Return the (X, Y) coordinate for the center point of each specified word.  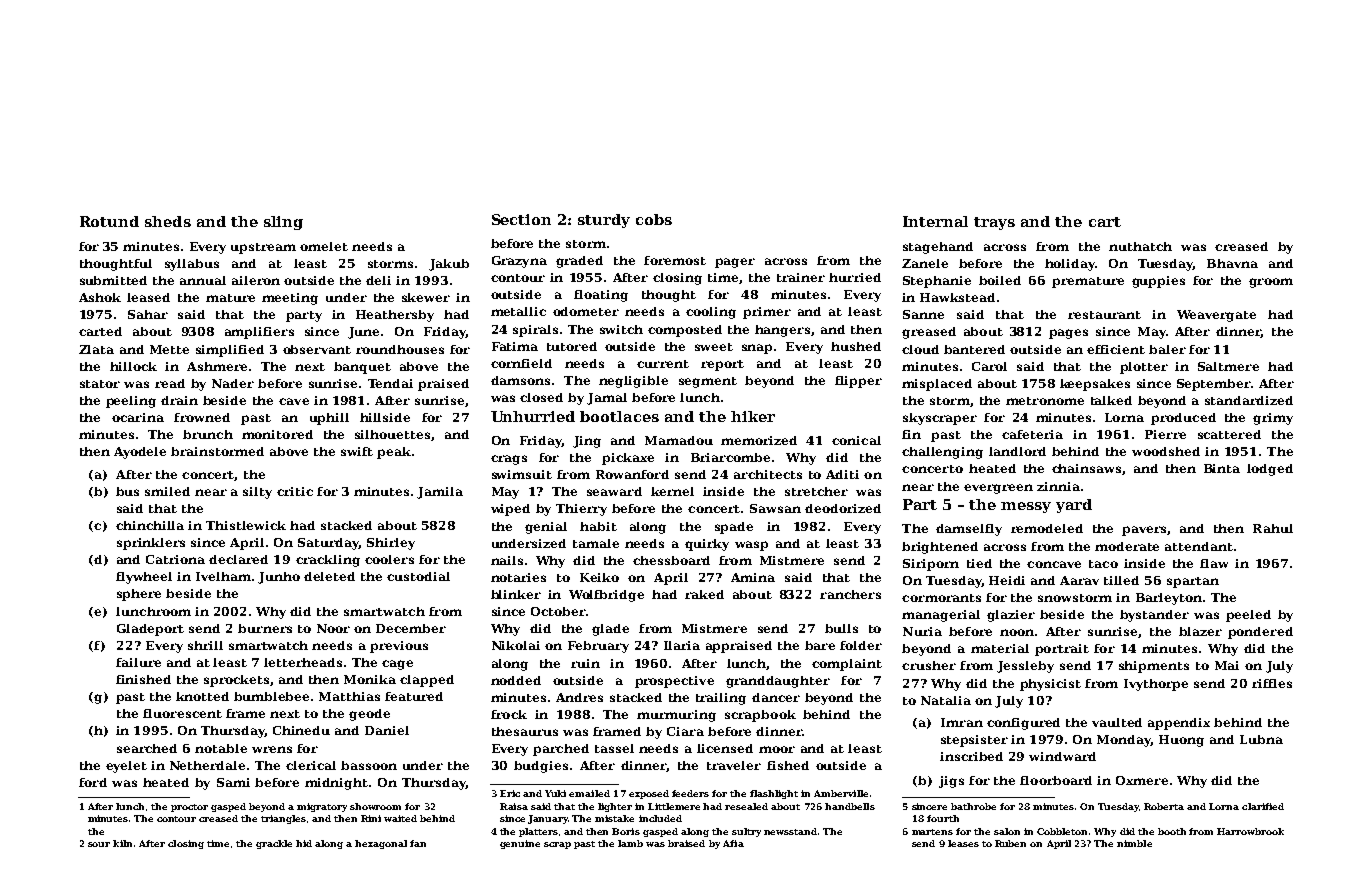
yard (1074, 506)
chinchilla (150, 525)
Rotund (109, 221)
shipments (1154, 667)
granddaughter (778, 682)
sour (99, 844)
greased (929, 333)
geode (369, 715)
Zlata (96, 349)
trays (994, 223)
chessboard (671, 560)
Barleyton (1169, 599)
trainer (801, 277)
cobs (654, 219)
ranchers (850, 594)
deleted (329, 576)
